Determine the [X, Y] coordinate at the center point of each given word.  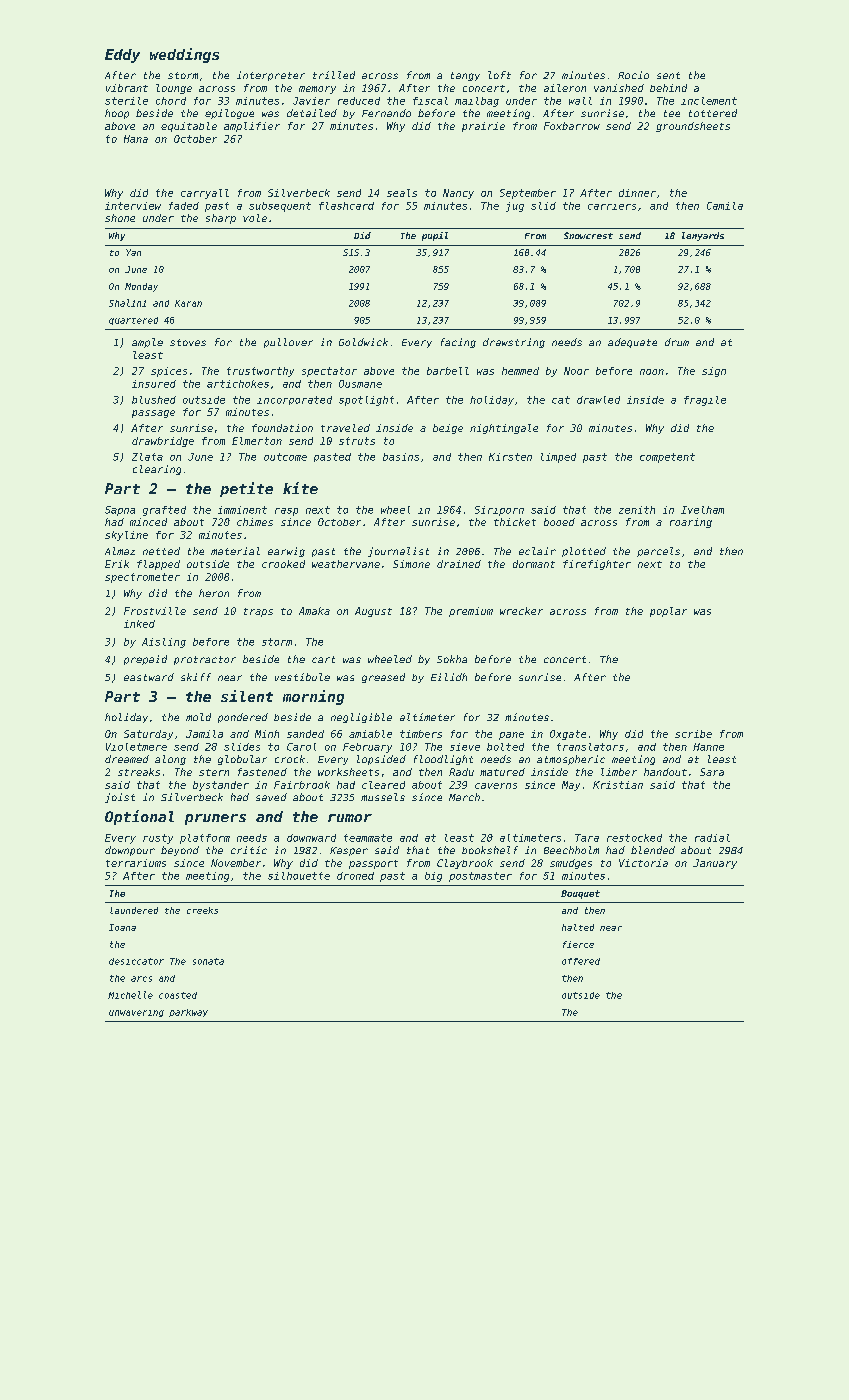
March [464, 797]
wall [580, 101]
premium [471, 612]
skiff [196, 677]
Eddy [122, 56]
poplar [668, 612]
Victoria [643, 863]
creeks [202, 910]
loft [499, 75]
